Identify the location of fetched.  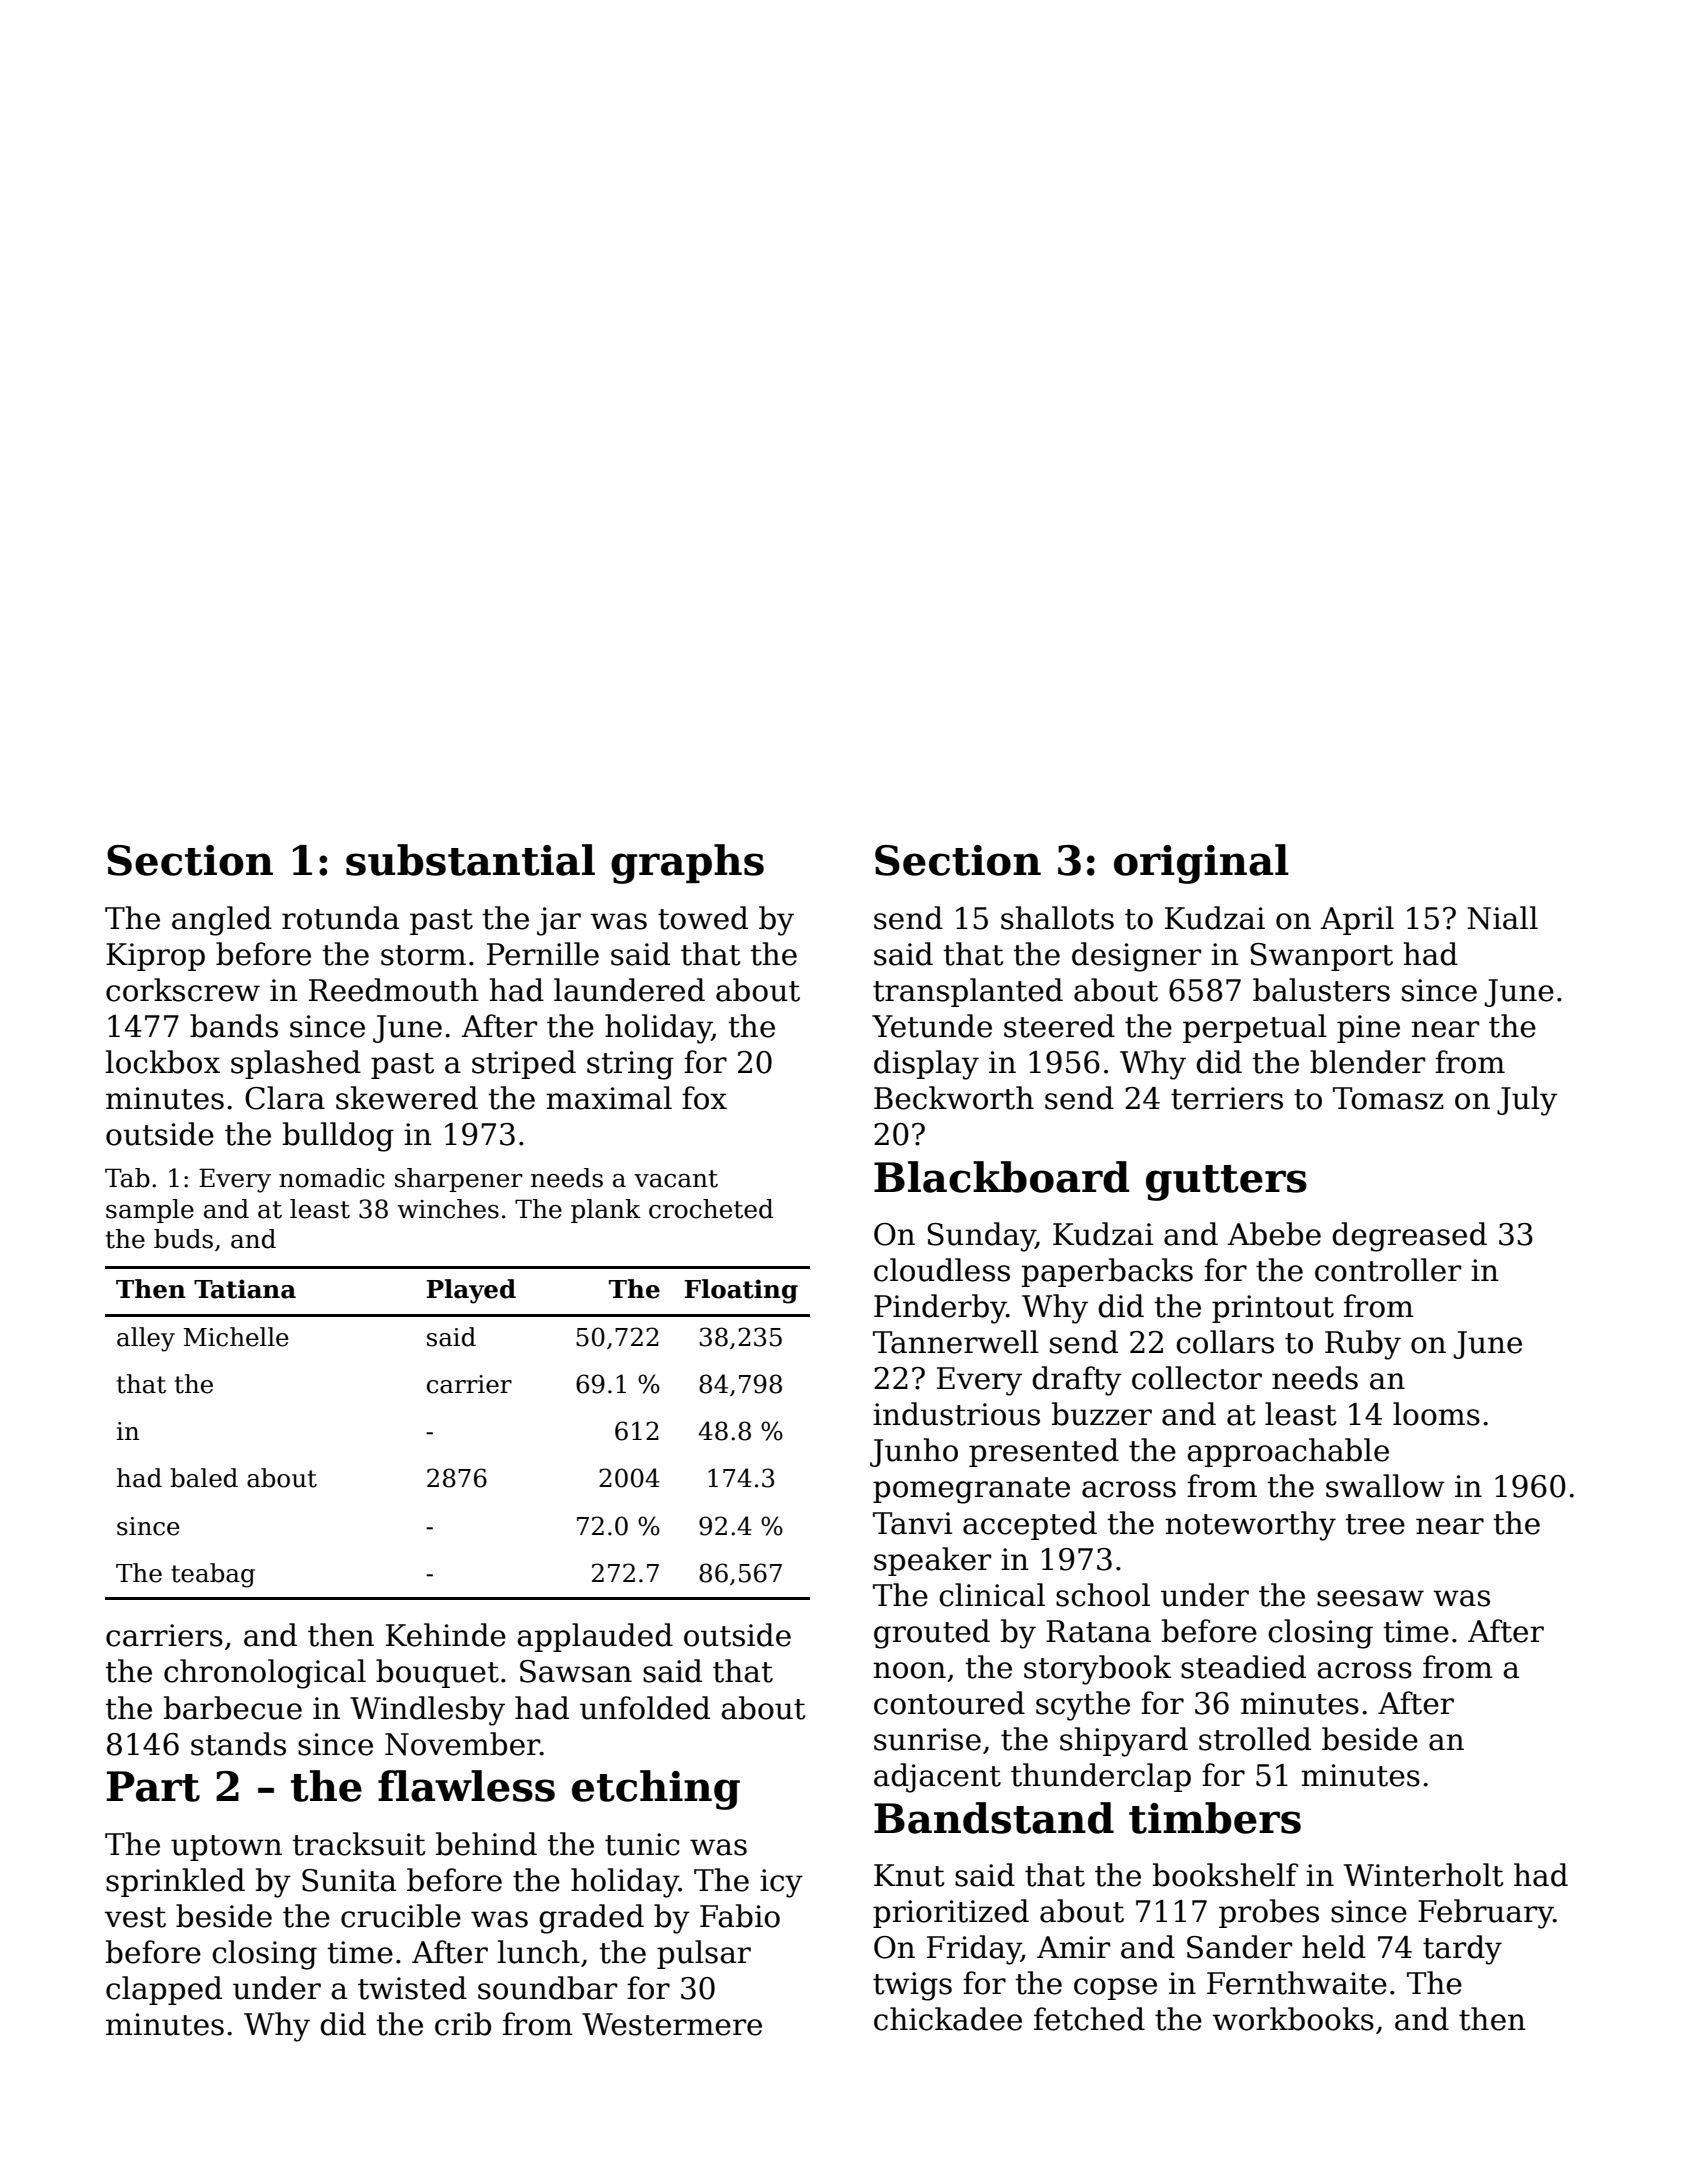
(1089, 2019).
